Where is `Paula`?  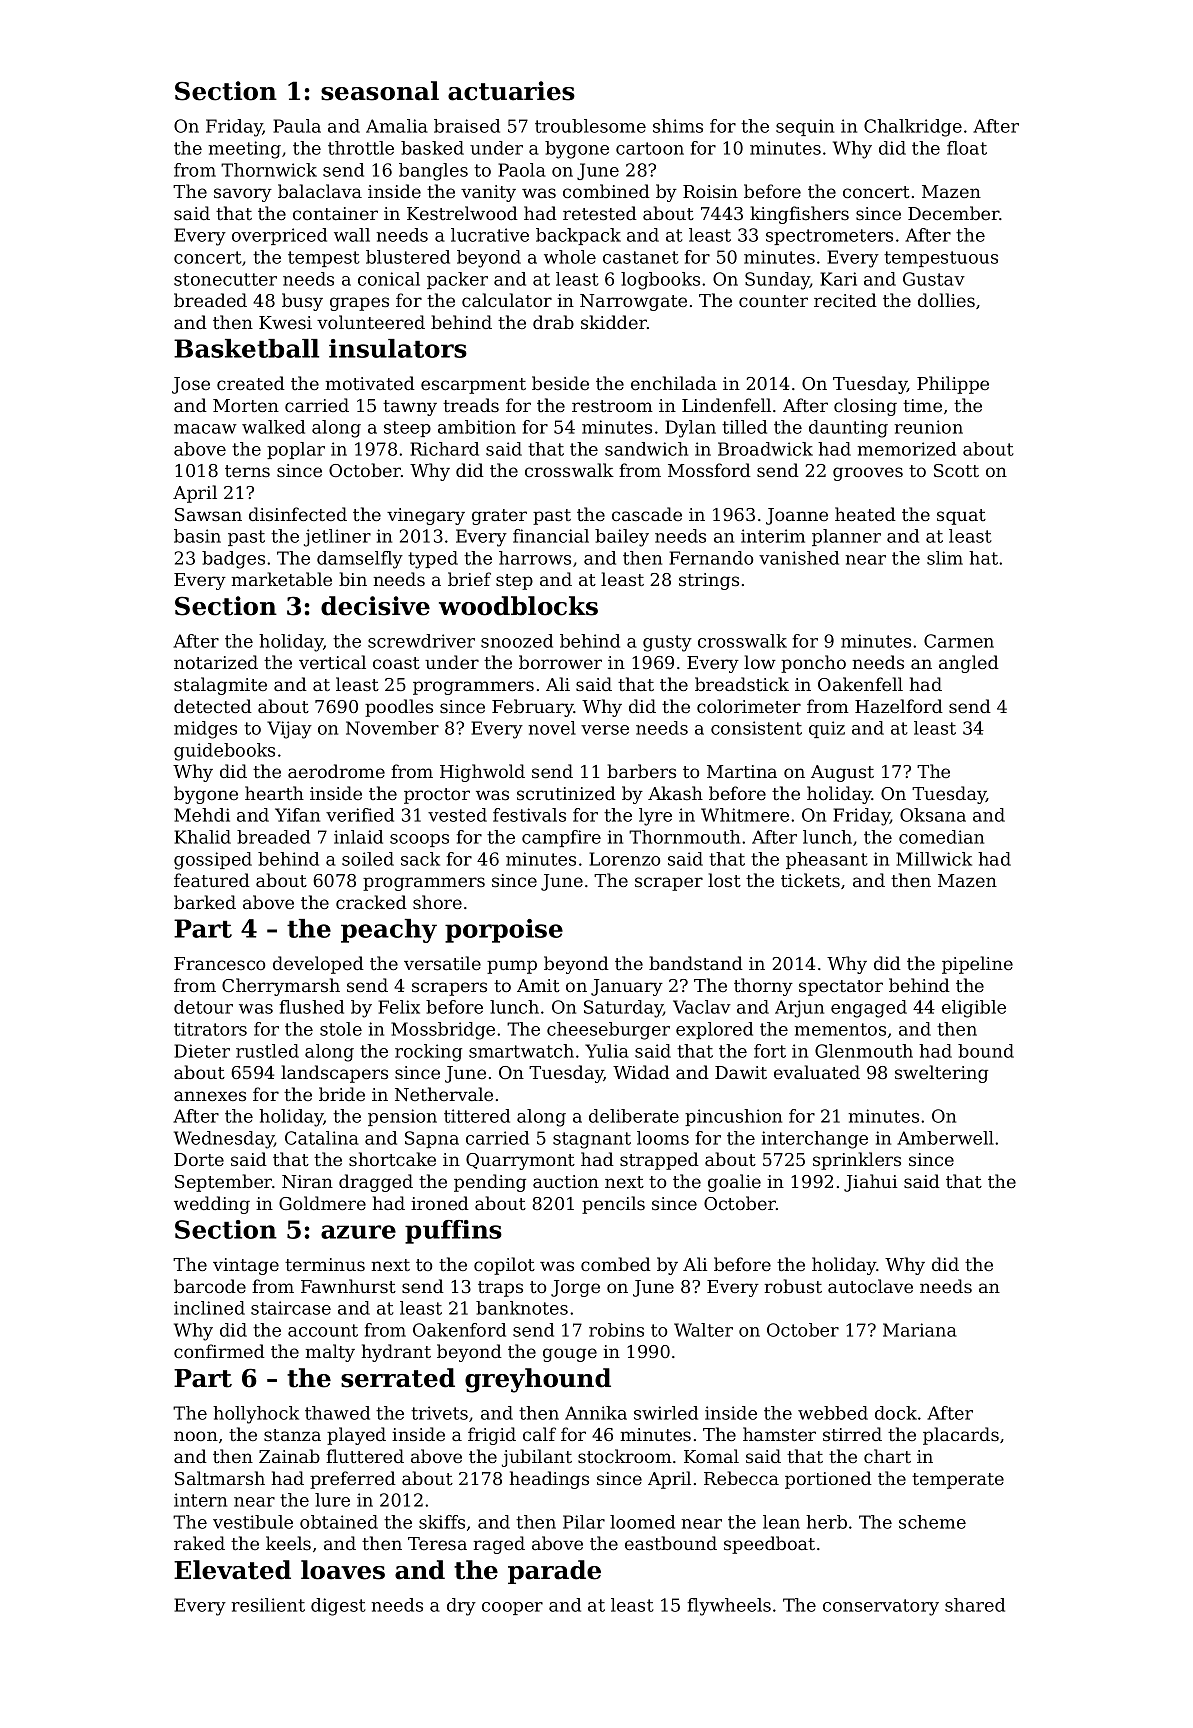
Paula is located at coordinates (297, 126).
